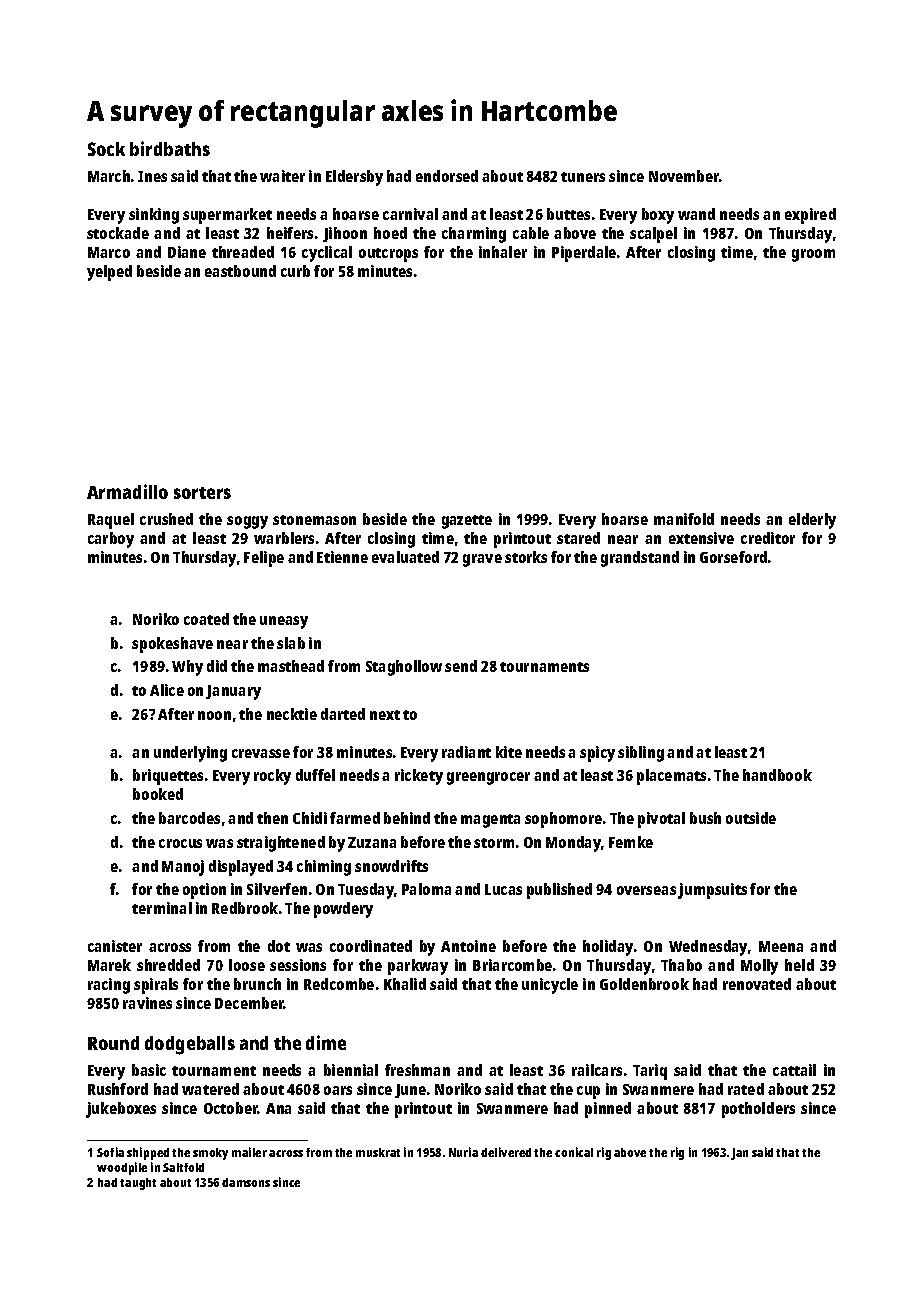 This image has height=1308, width=924. I want to click on November, so click(684, 176).
